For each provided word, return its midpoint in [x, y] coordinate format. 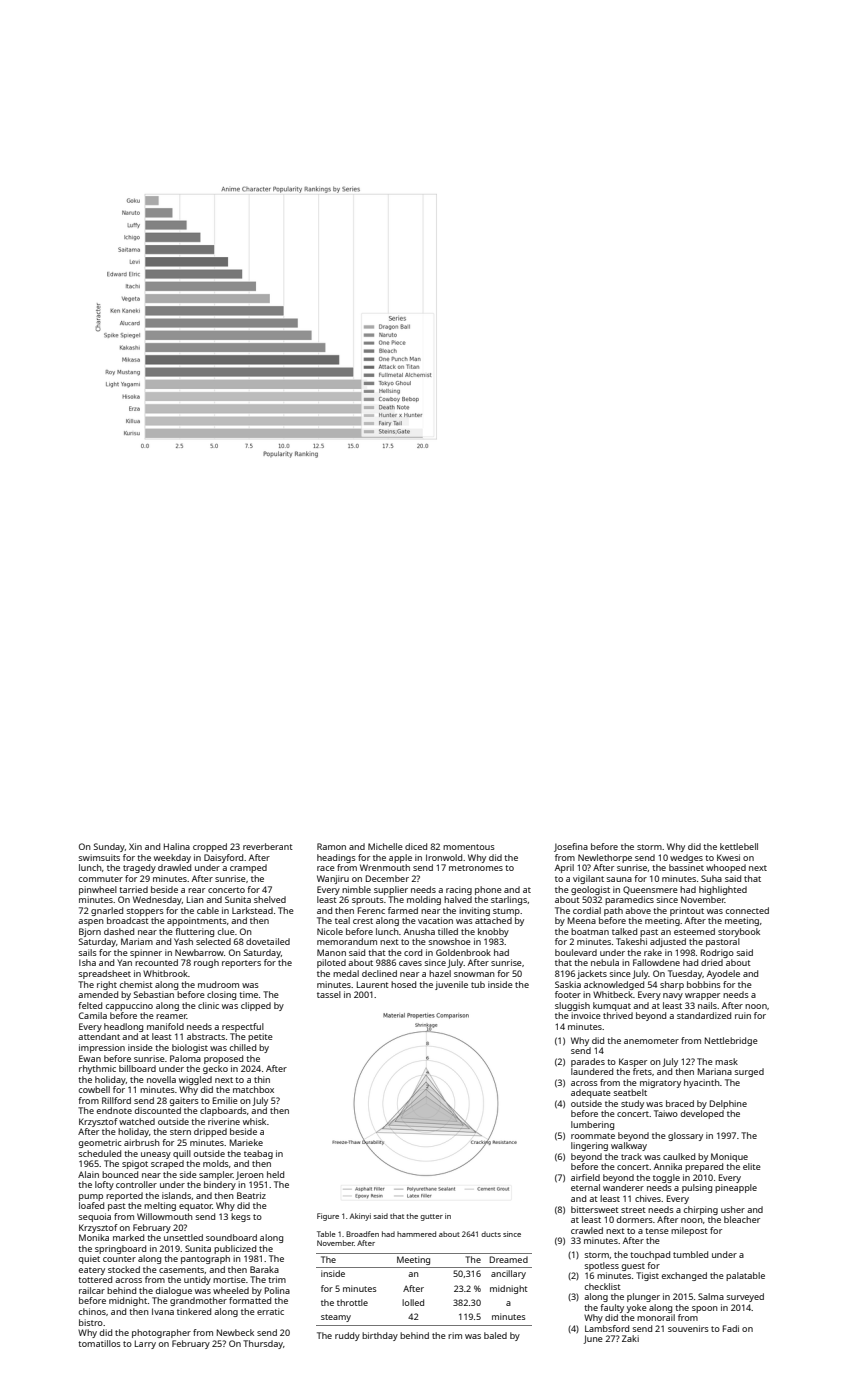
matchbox [253, 1089]
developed [702, 1114]
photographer [161, 1333]
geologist [590, 890]
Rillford [116, 1100]
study [632, 1104]
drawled [174, 867]
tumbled [690, 1254]
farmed [403, 910]
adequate [591, 1093]
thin [262, 1079]
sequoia [95, 1217]
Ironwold [444, 857]
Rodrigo [717, 953]
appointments [197, 921]
